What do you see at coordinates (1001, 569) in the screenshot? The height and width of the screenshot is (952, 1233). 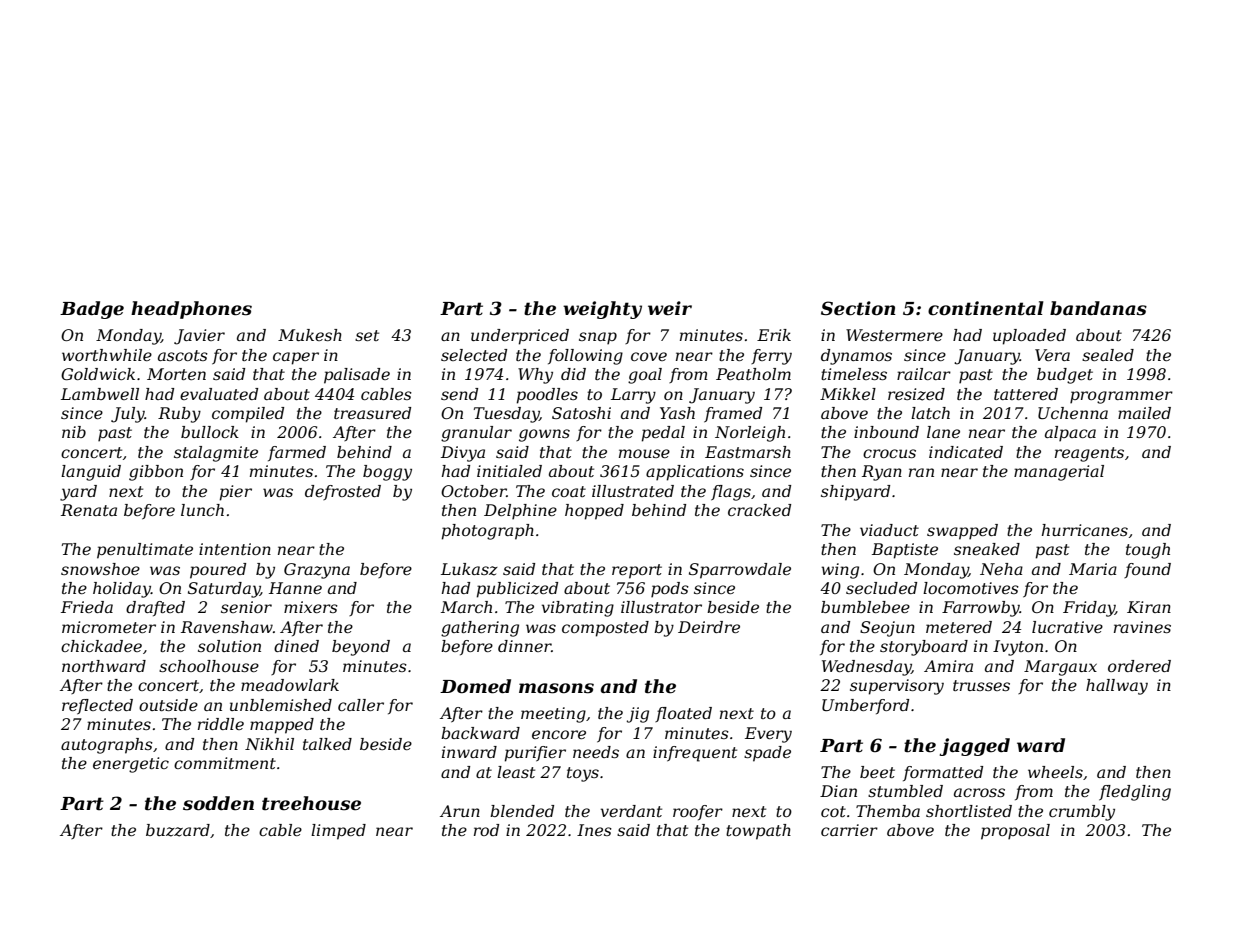 I see `Neha` at bounding box center [1001, 569].
